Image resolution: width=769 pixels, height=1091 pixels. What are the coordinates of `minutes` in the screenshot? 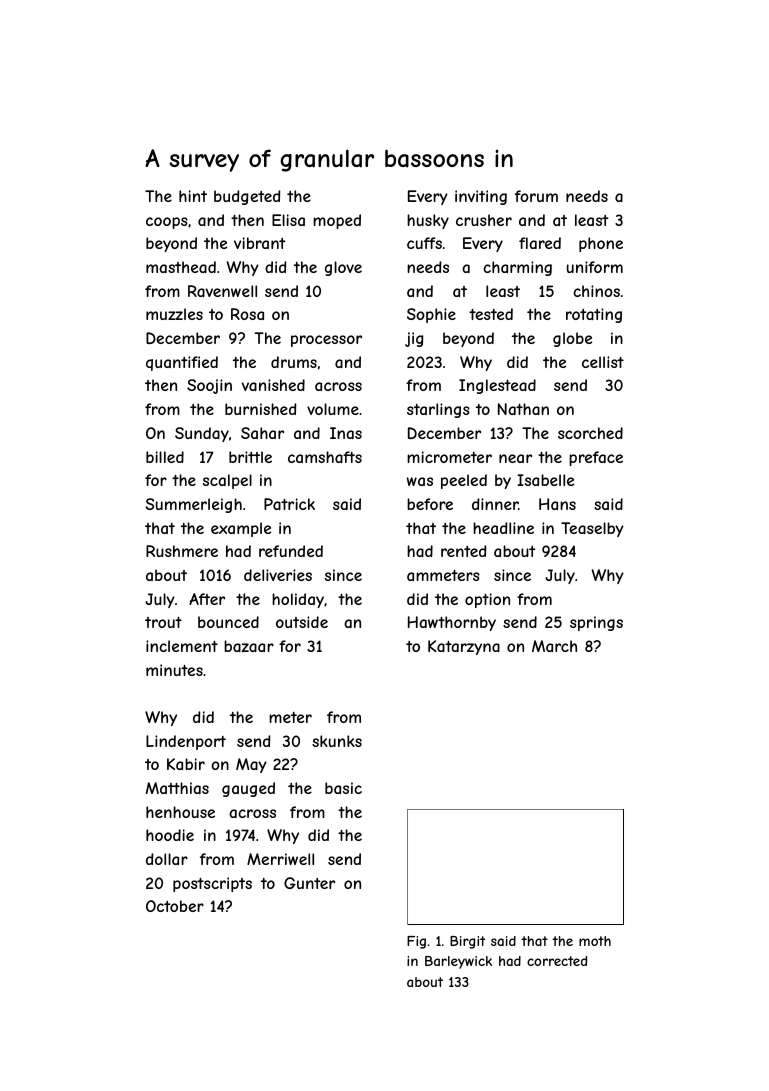 It's located at (174, 670).
